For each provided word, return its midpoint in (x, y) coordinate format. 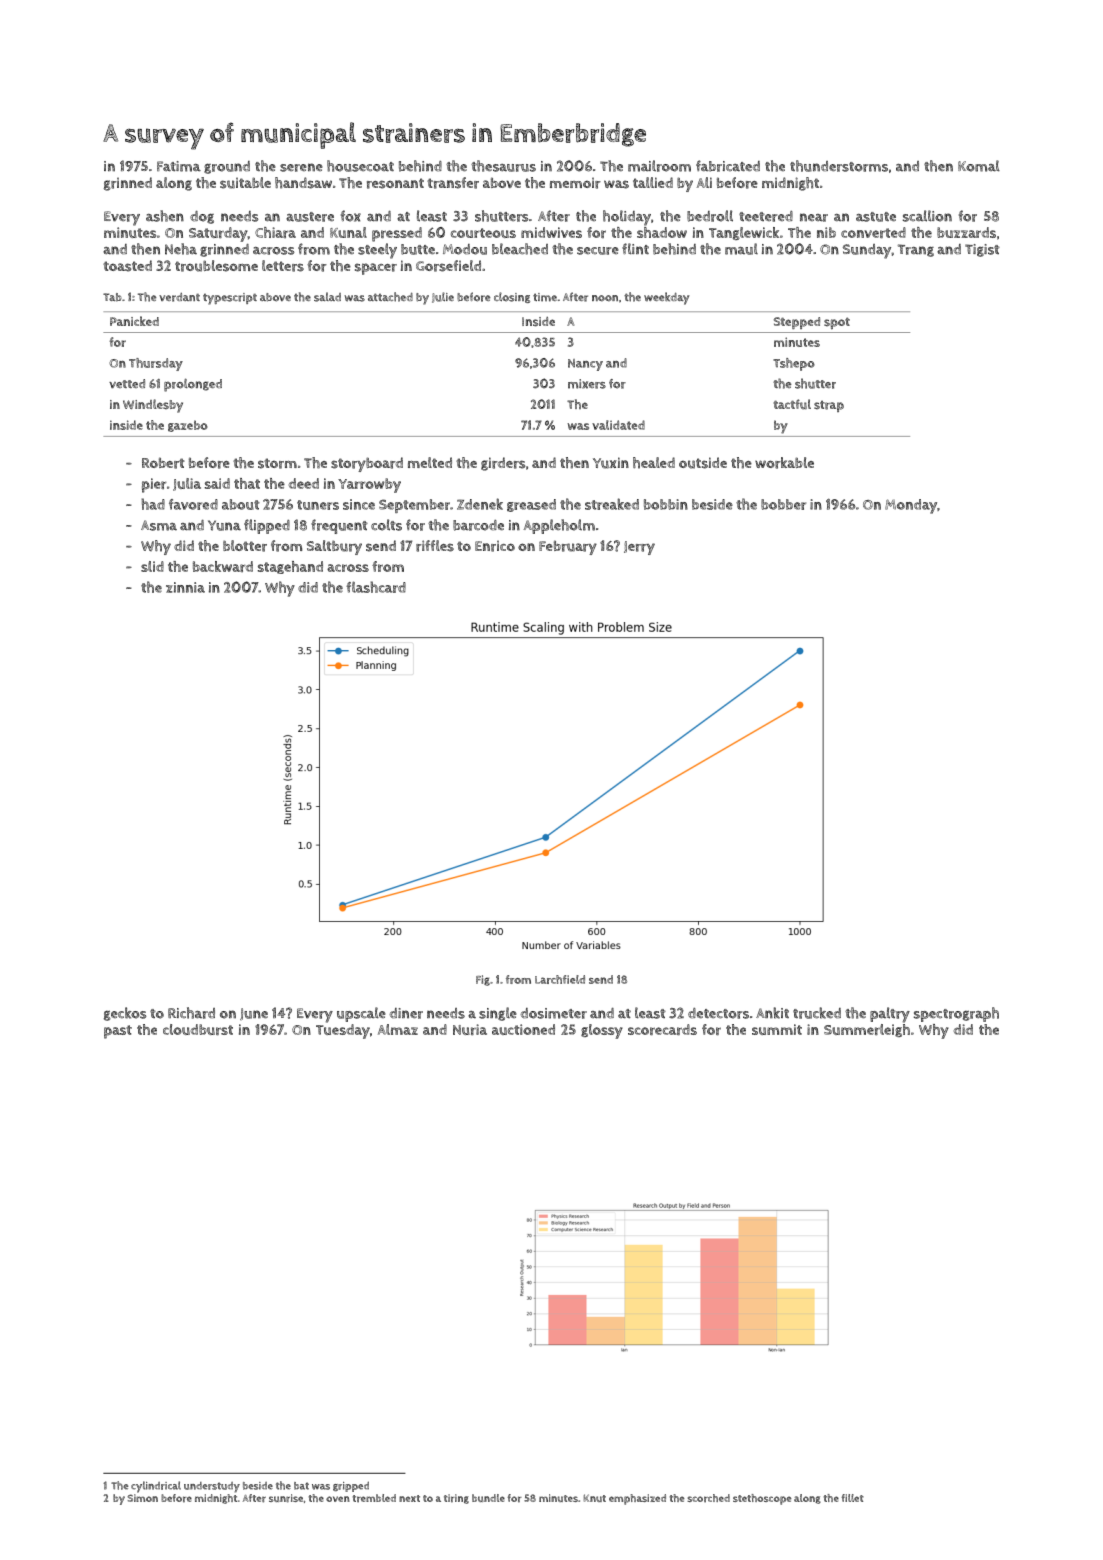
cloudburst (198, 1029)
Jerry (639, 548)
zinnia (185, 587)
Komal (979, 166)
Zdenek (480, 504)
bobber (783, 504)
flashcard (376, 587)
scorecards (662, 1029)
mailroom (659, 166)
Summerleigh (867, 1030)
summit (777, 1029)
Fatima (179, 166)
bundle (488, 1498)
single (498, 1014)
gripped (351, 1486)
